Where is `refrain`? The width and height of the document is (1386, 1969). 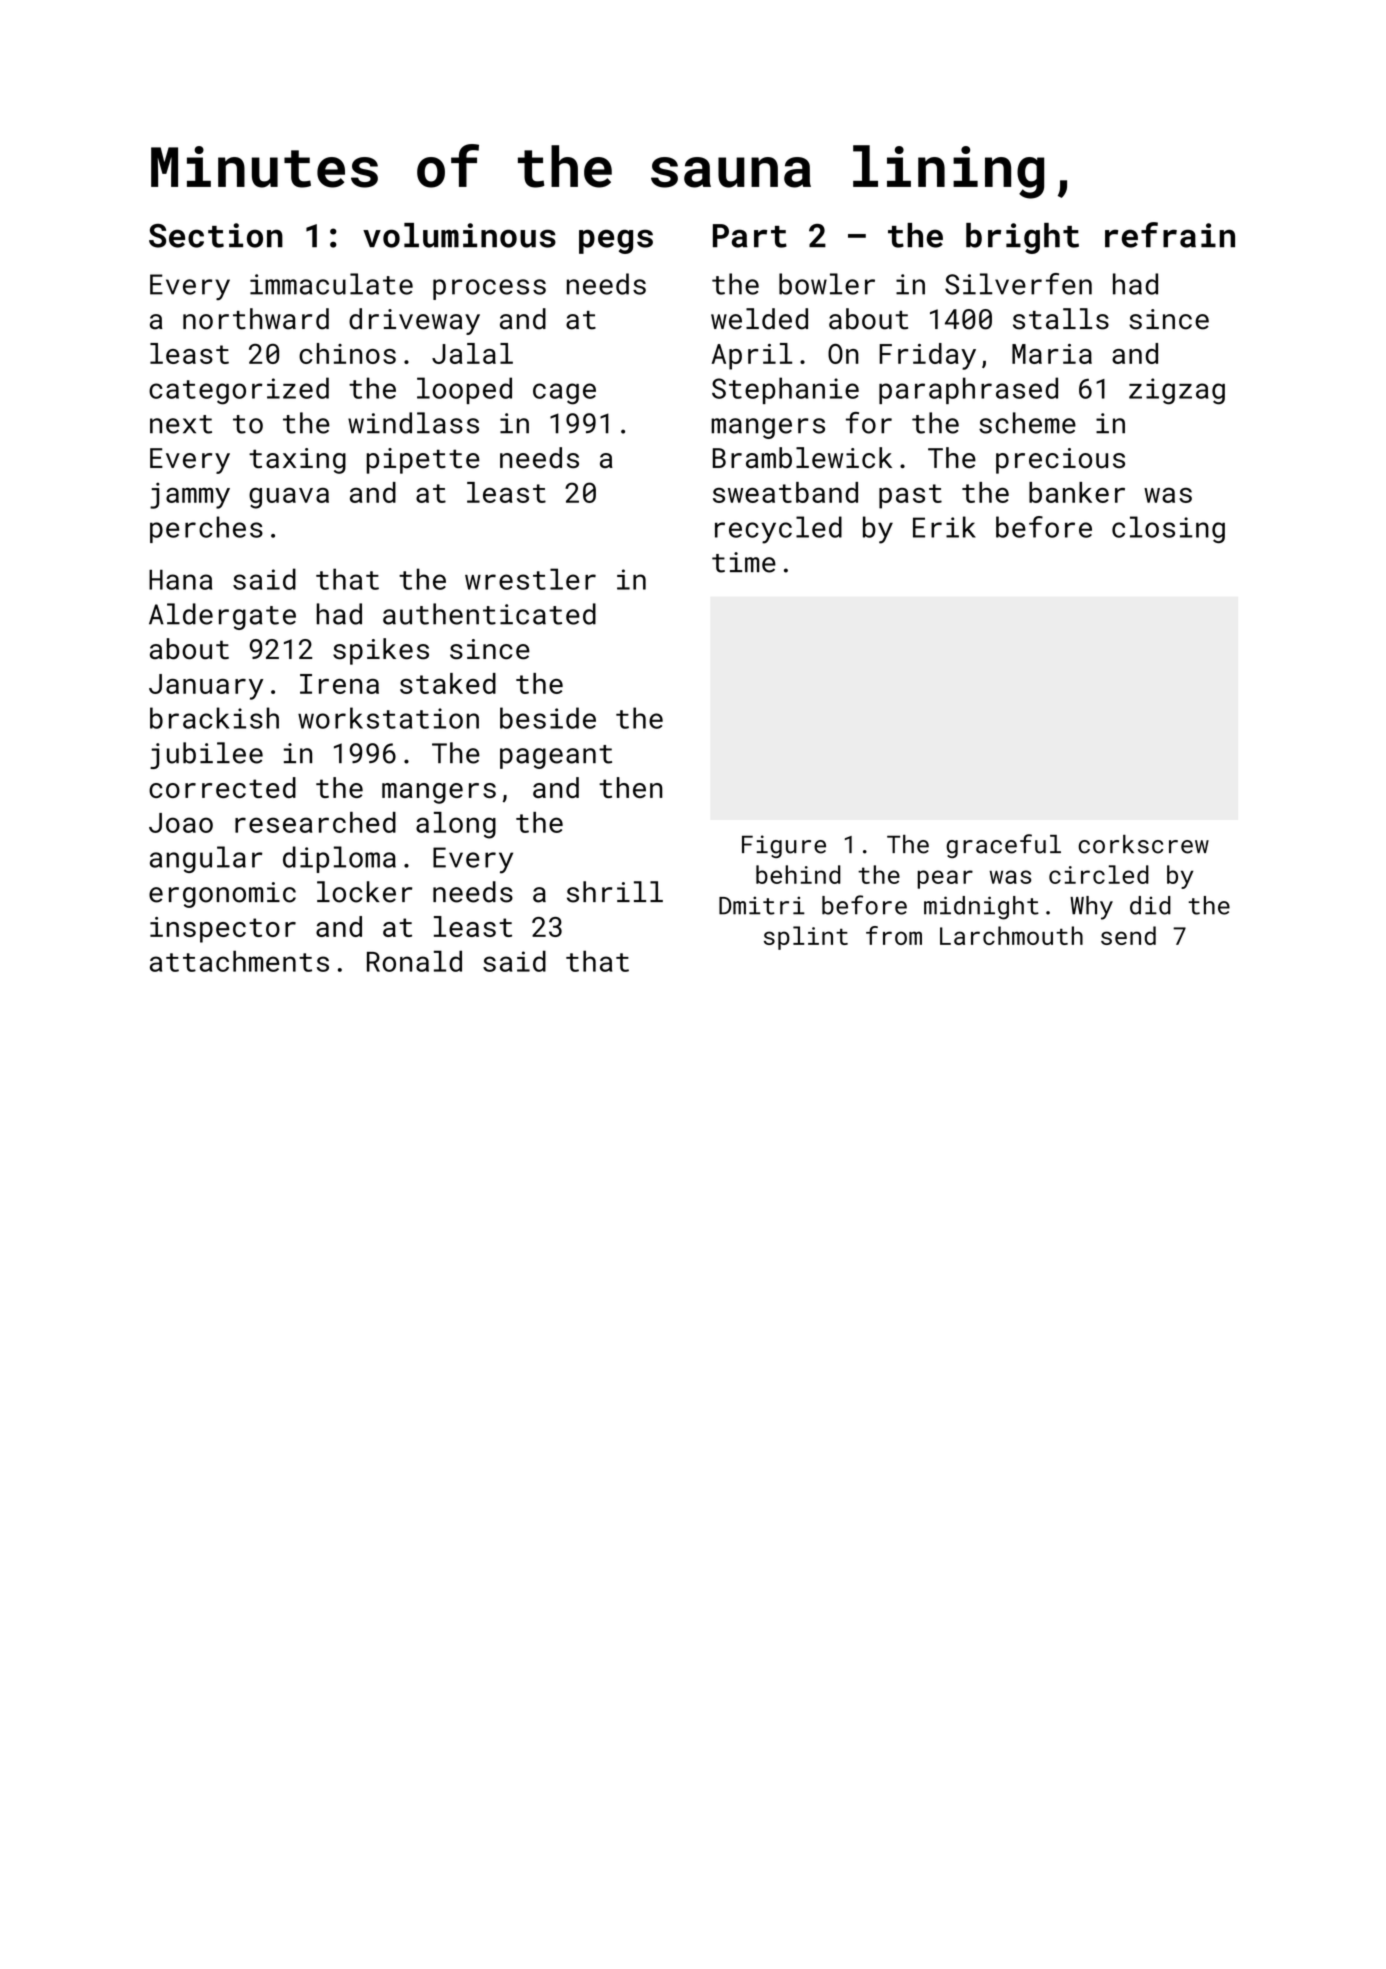 refrain is located at coordinates (1170, 235).
